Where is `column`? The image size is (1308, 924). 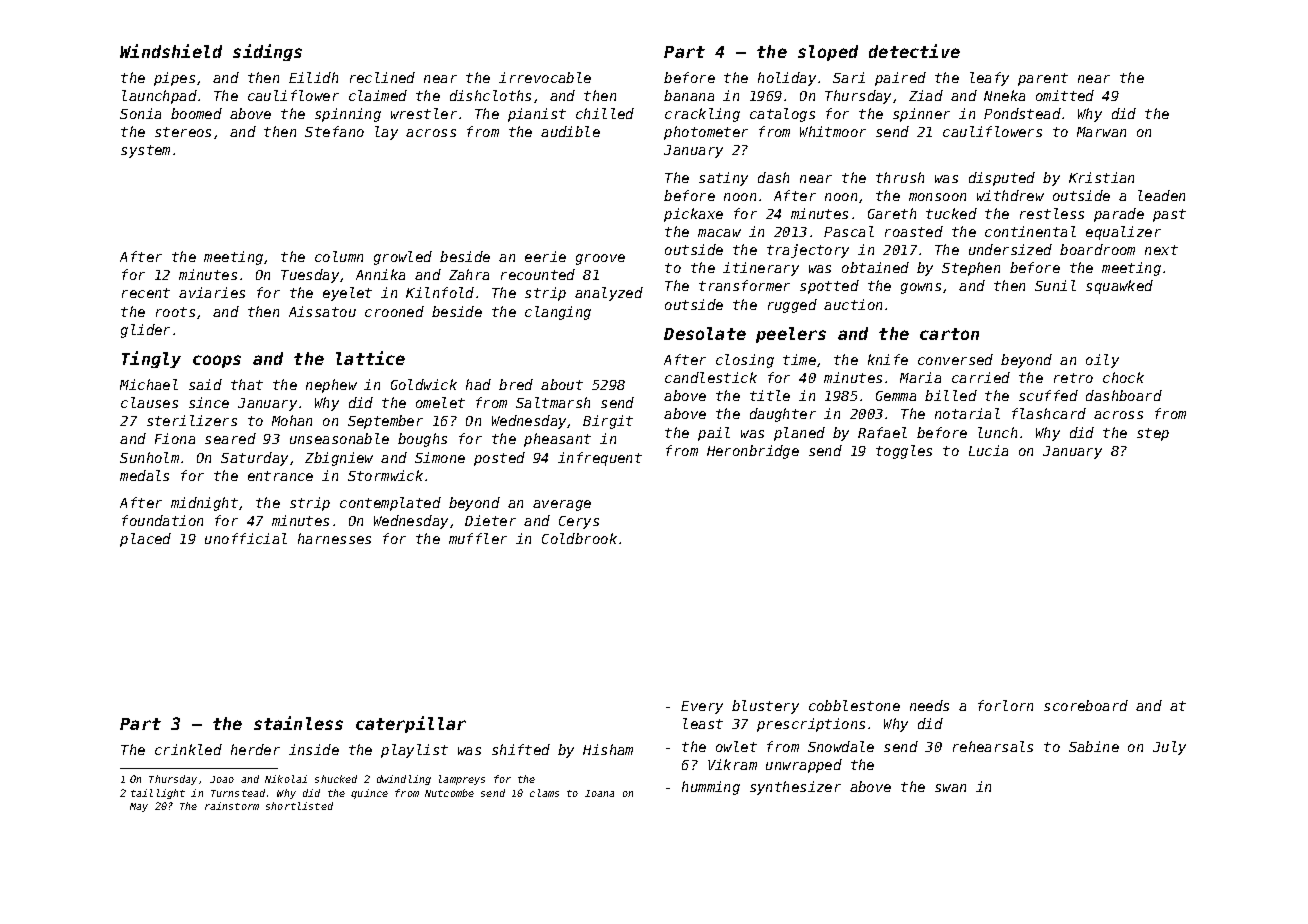 column is located at coordinates (339, 256).
